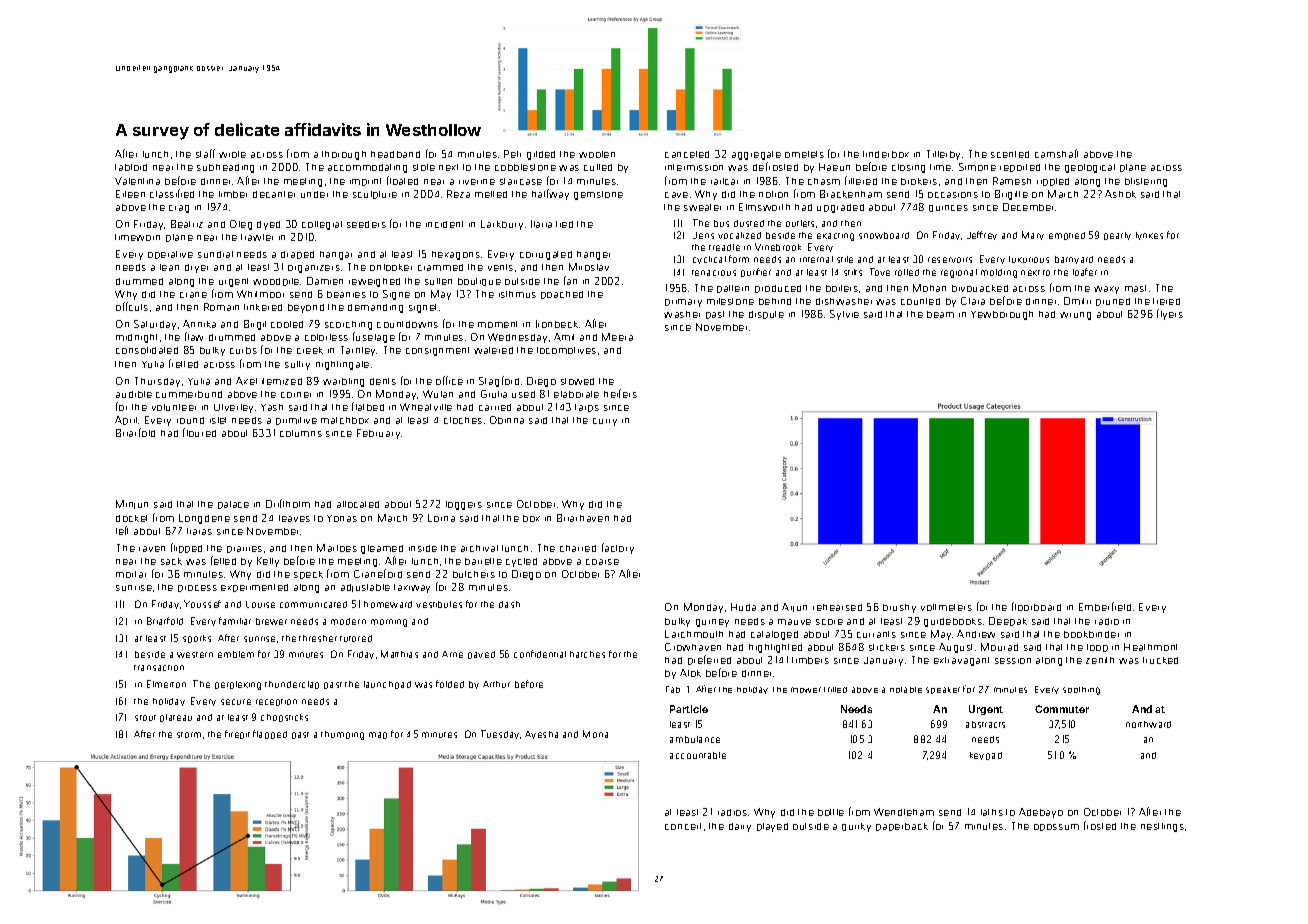  What do you see at coordinates (1135, 288) in the image?
I see `mast` at bounding box center [1135, 288].
